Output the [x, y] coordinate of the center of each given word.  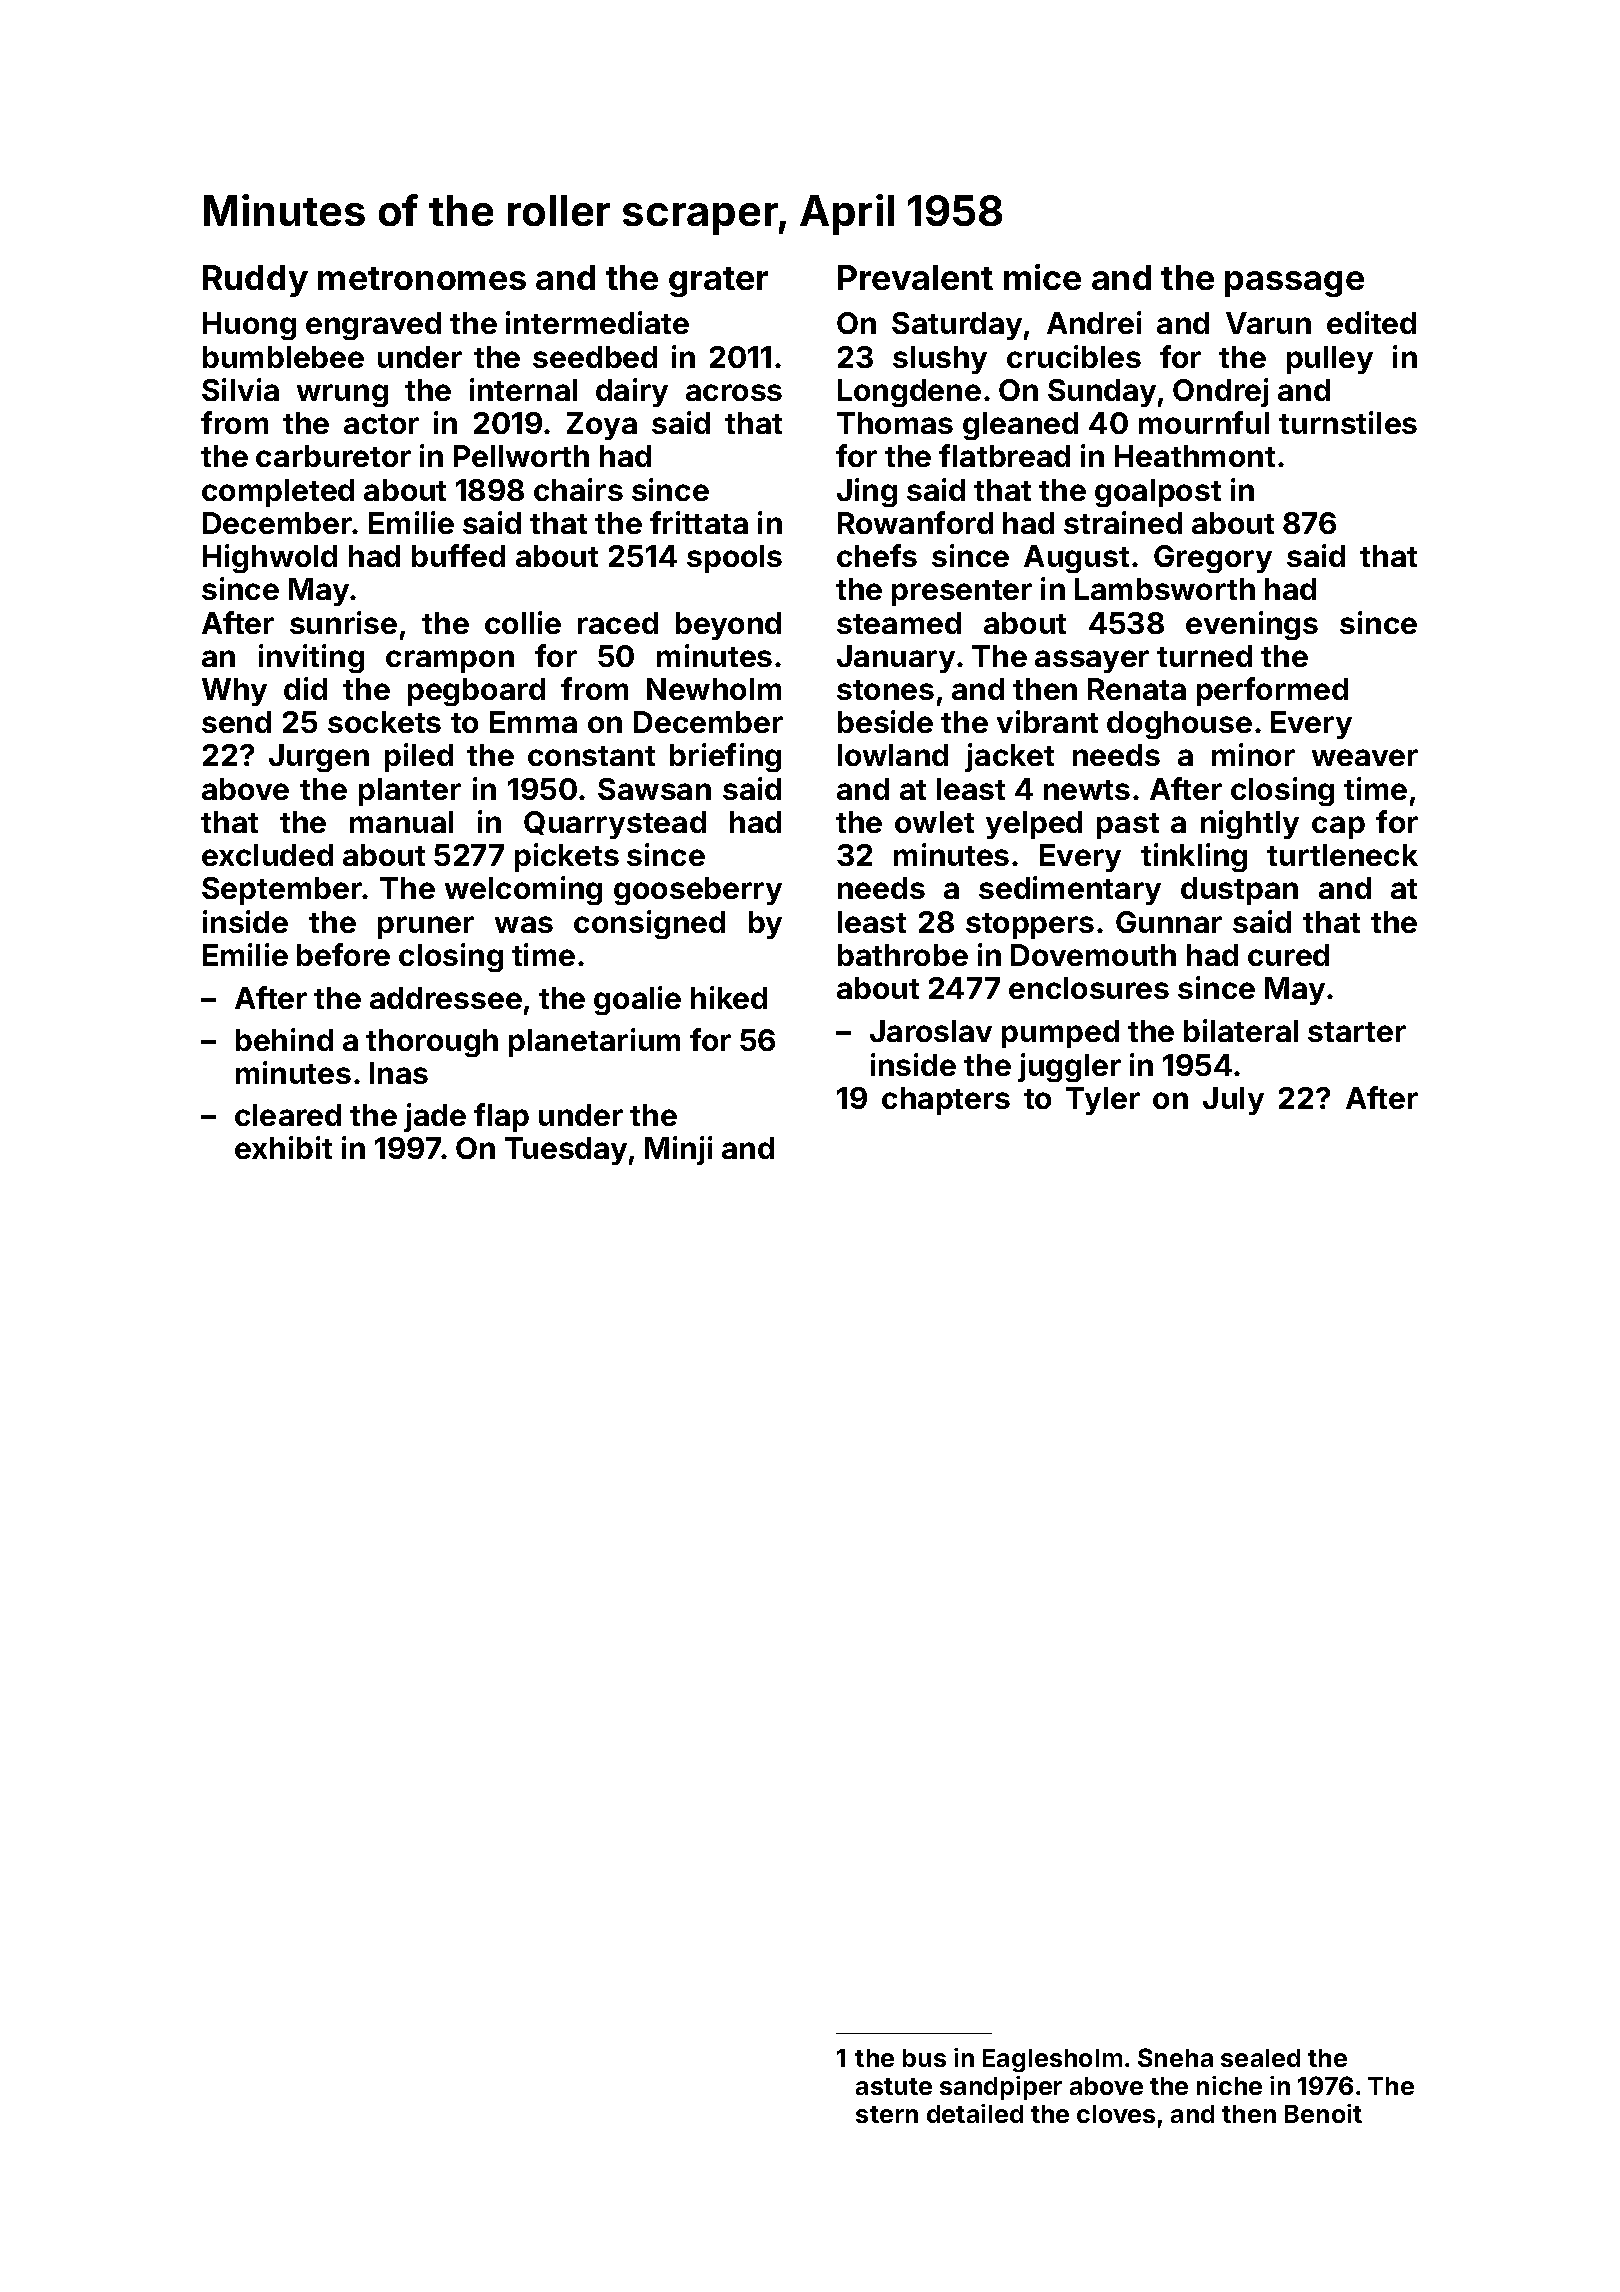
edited [1371, 322]
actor [381, 424]
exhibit [283, 1147]
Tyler [1103, 1101]
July [1233, 1101]
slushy [940, 360]
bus [924, 2058]
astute [894, 2086]
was [524, 924]
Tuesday [566, 1151]
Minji [678, 1150]
